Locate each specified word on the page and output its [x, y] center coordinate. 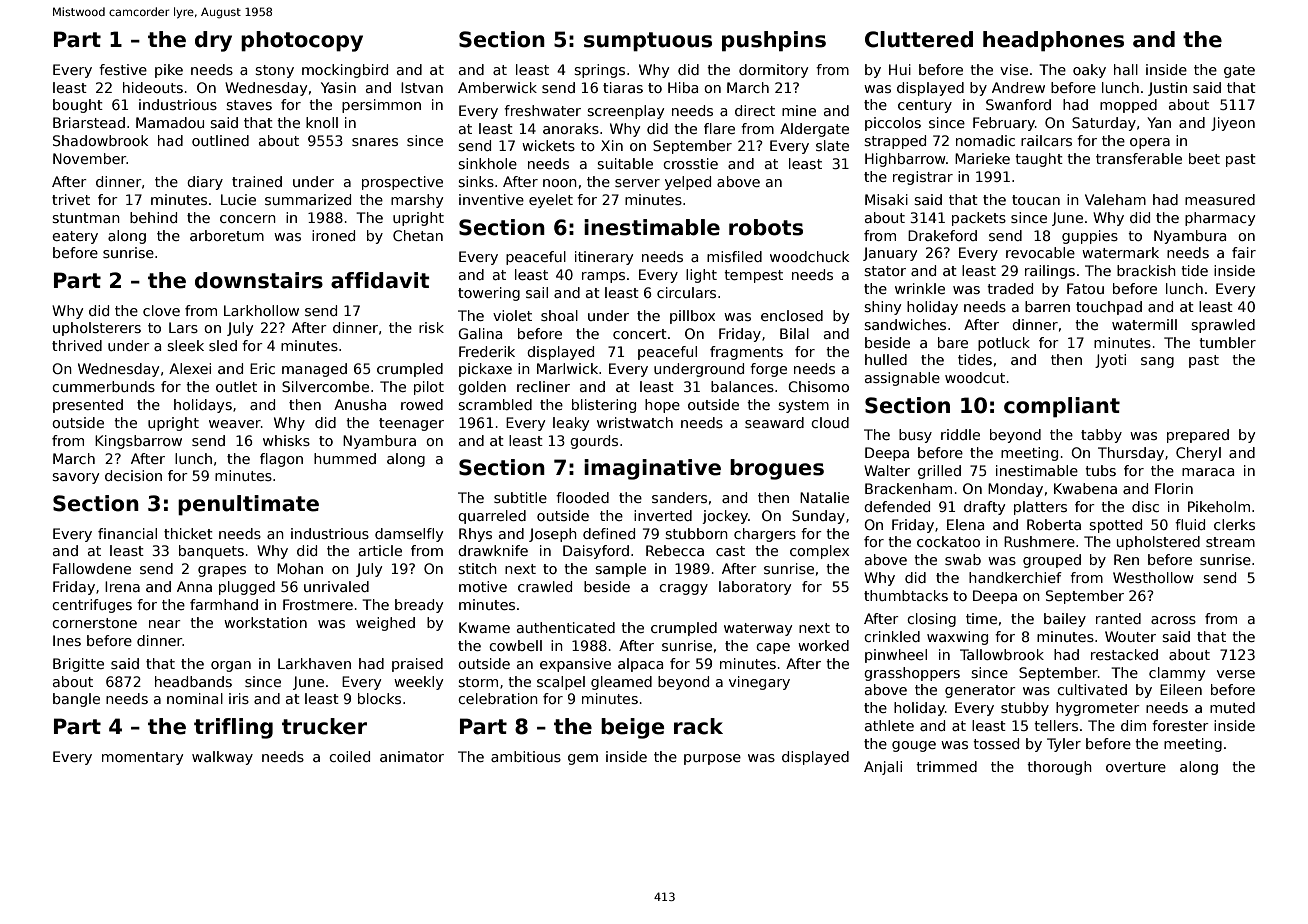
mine [799, 110]
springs [599, 71]
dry [213, 41]
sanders [679, 497]
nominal [195, 698]
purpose [712, 759]
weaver [235, 424]
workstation [265, 622]
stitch [477, 568]
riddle [960, 434]
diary [205, 183]
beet [1204, 158]
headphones [1053, 41]
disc [1145, 506]
